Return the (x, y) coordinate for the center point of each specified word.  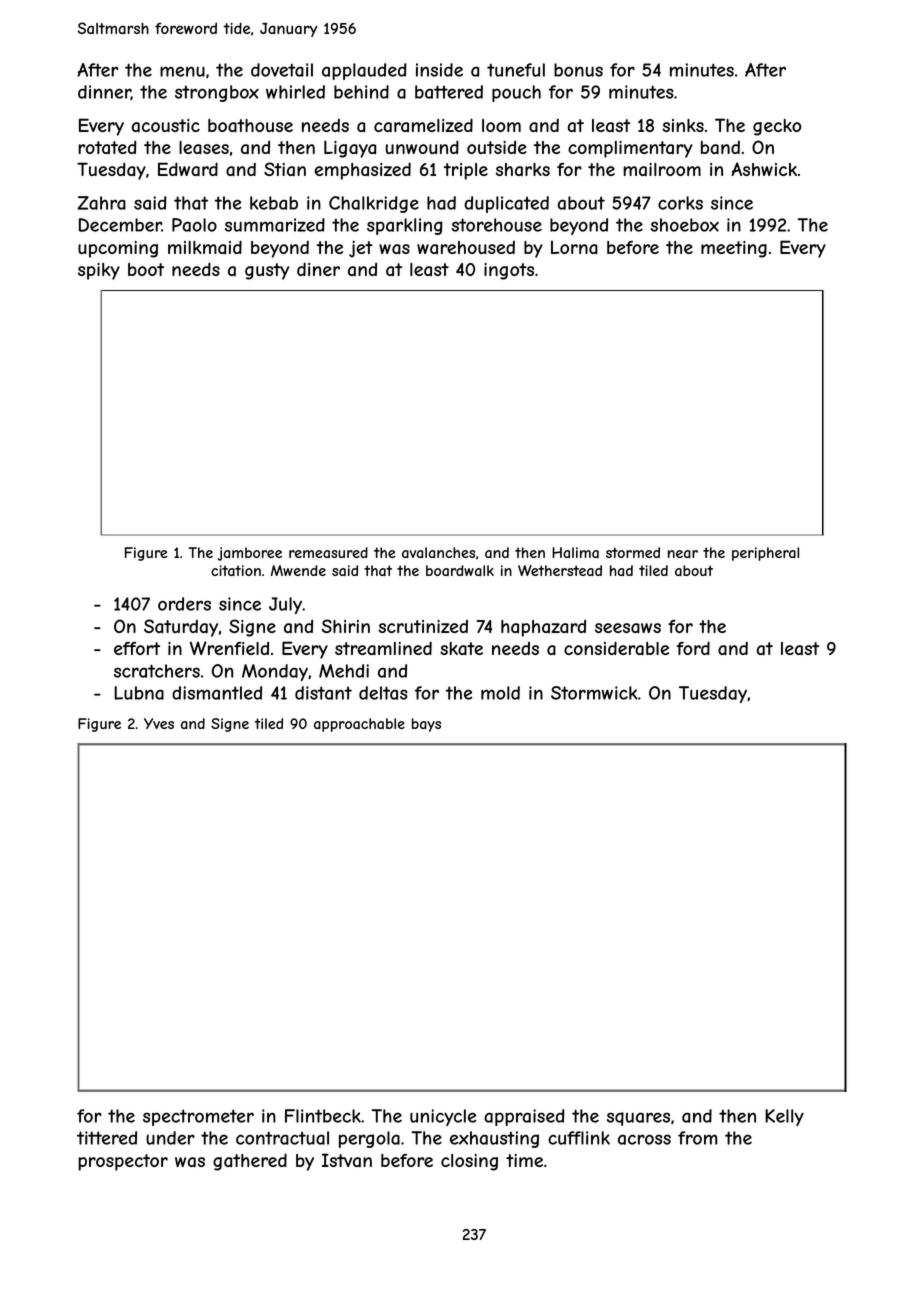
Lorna (574, 248)
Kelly (784, 1117)
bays (426, 725)
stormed (633, 552)
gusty (267, 271)
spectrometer (198, 1117)
